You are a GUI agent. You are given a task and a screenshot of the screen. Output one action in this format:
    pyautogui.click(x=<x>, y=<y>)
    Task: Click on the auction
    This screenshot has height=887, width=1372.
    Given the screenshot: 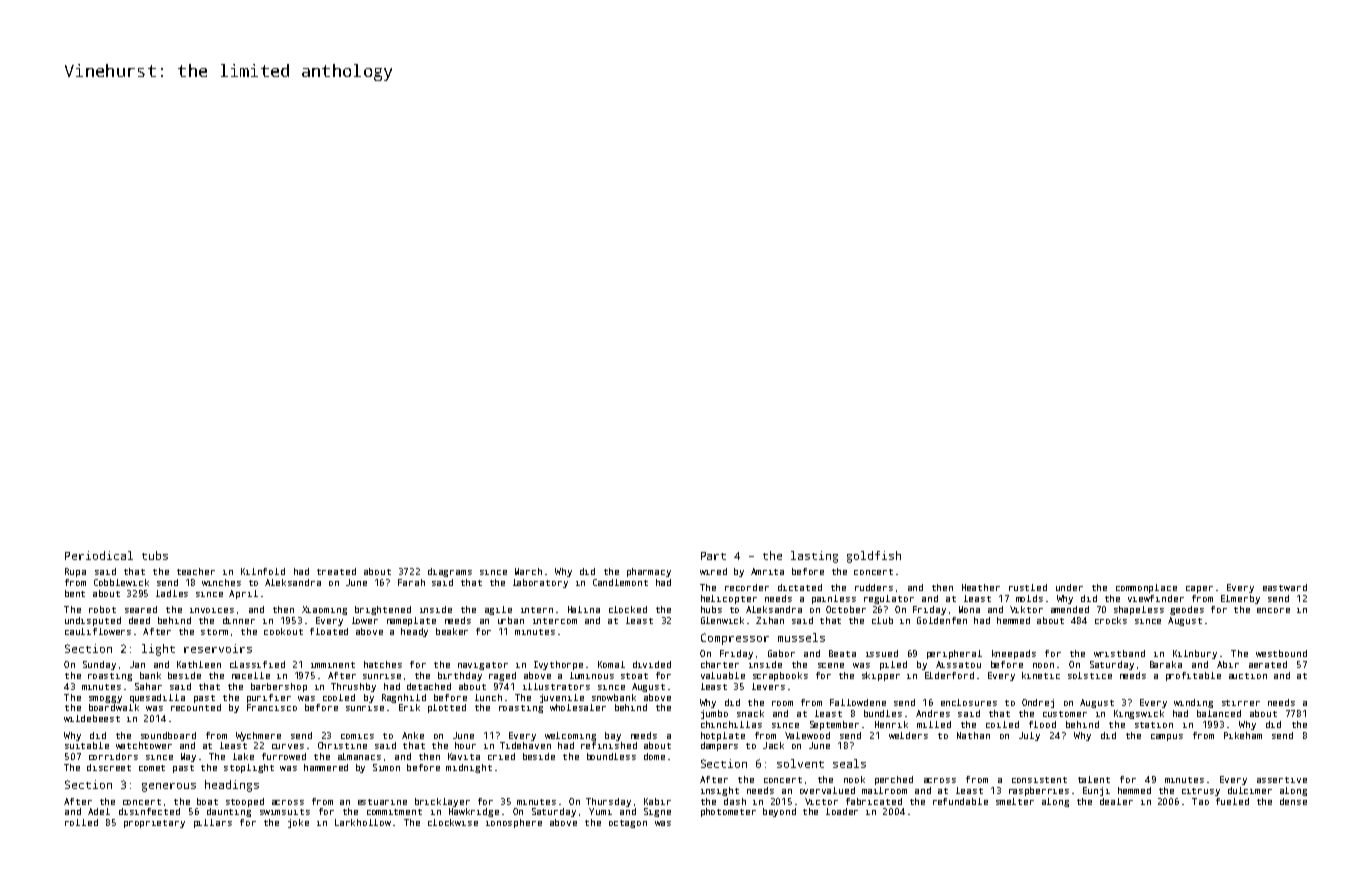 What is the action you would take?
    pyautogui.click(x=1248, y=676)
